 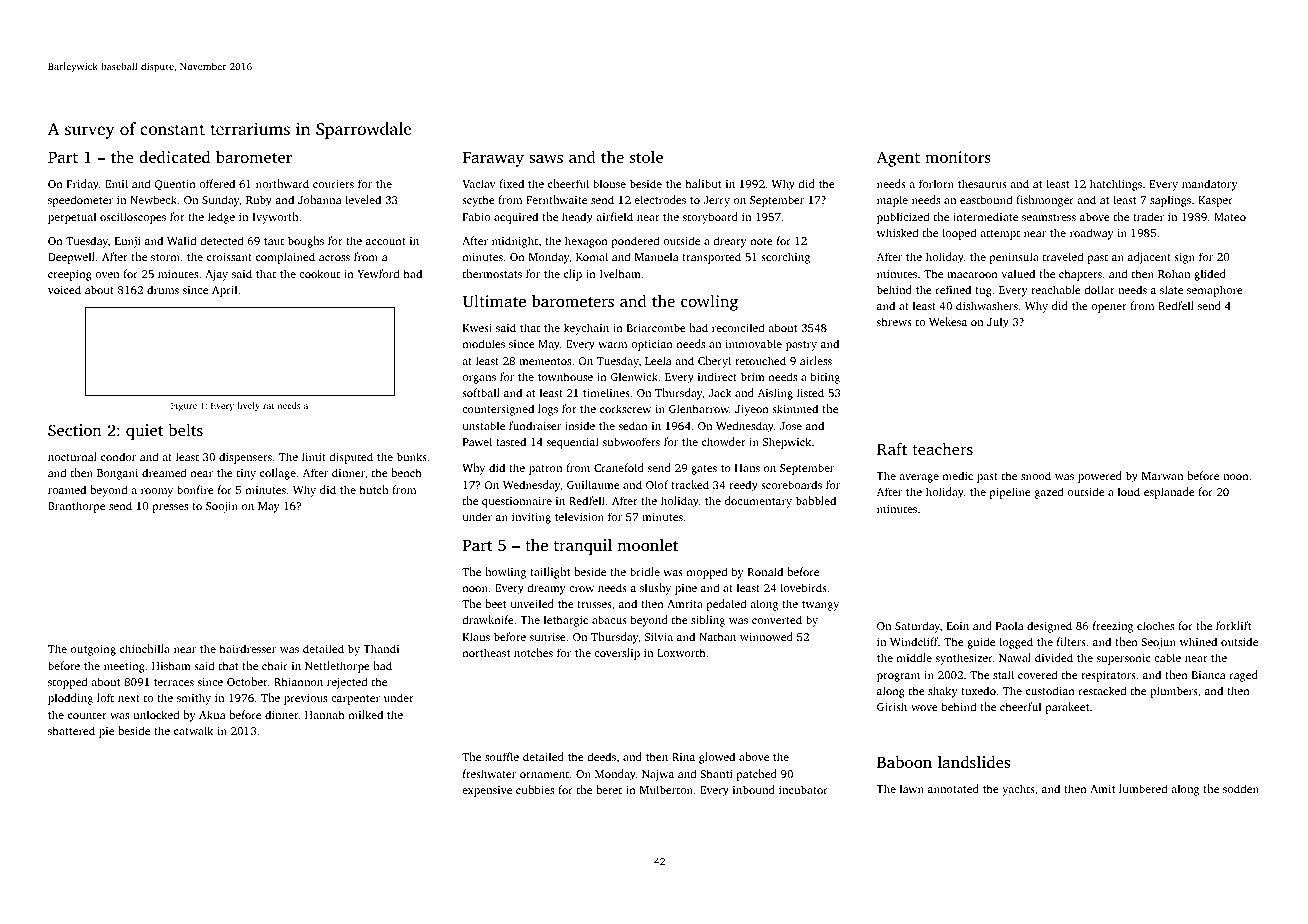 What do you see at coordinates (548, 410) in the screenshot?
I see `logs` at bounding box center [548, 410].
